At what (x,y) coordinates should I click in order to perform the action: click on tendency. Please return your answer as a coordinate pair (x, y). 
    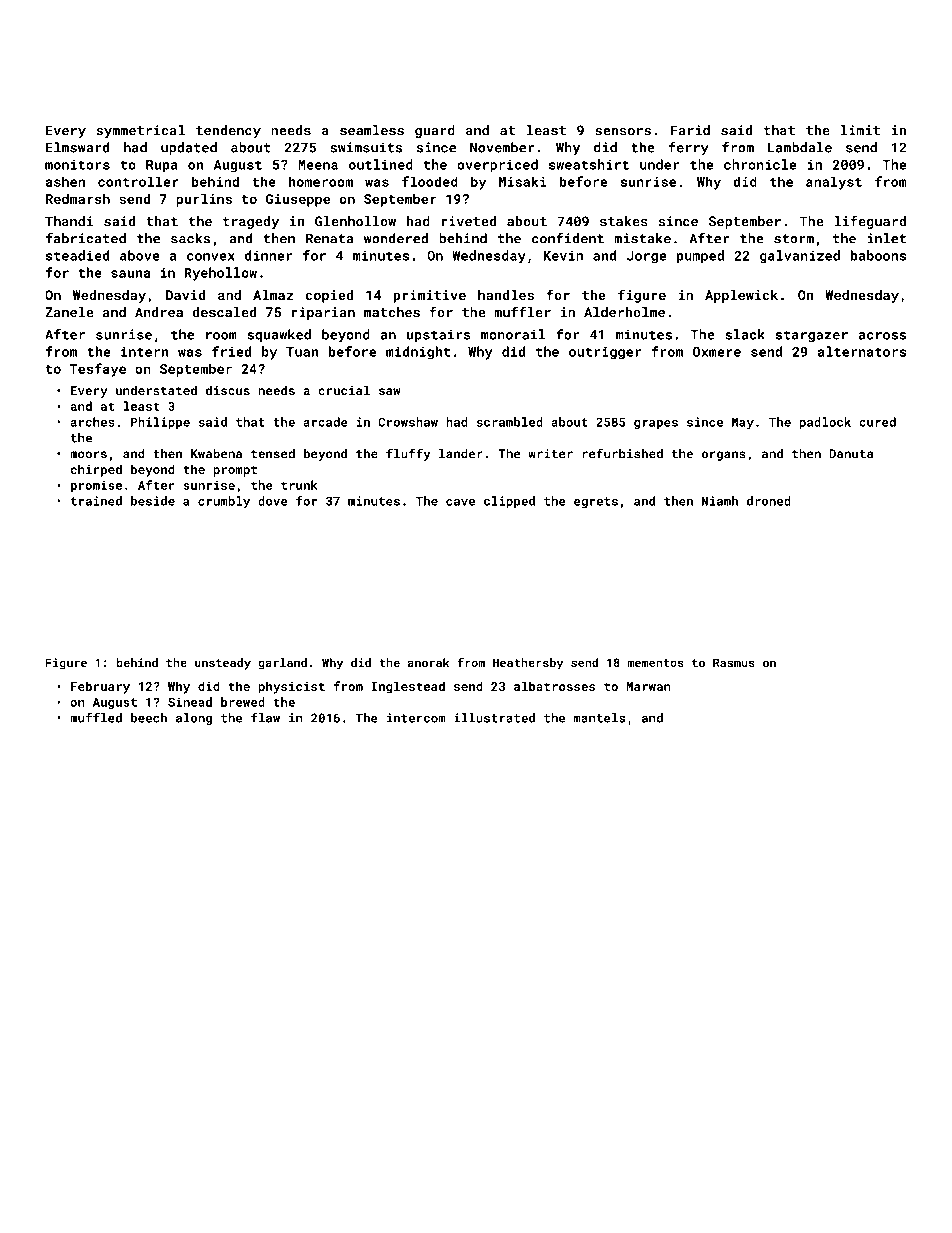
    Looking at the image, I should click on (228, 131).
